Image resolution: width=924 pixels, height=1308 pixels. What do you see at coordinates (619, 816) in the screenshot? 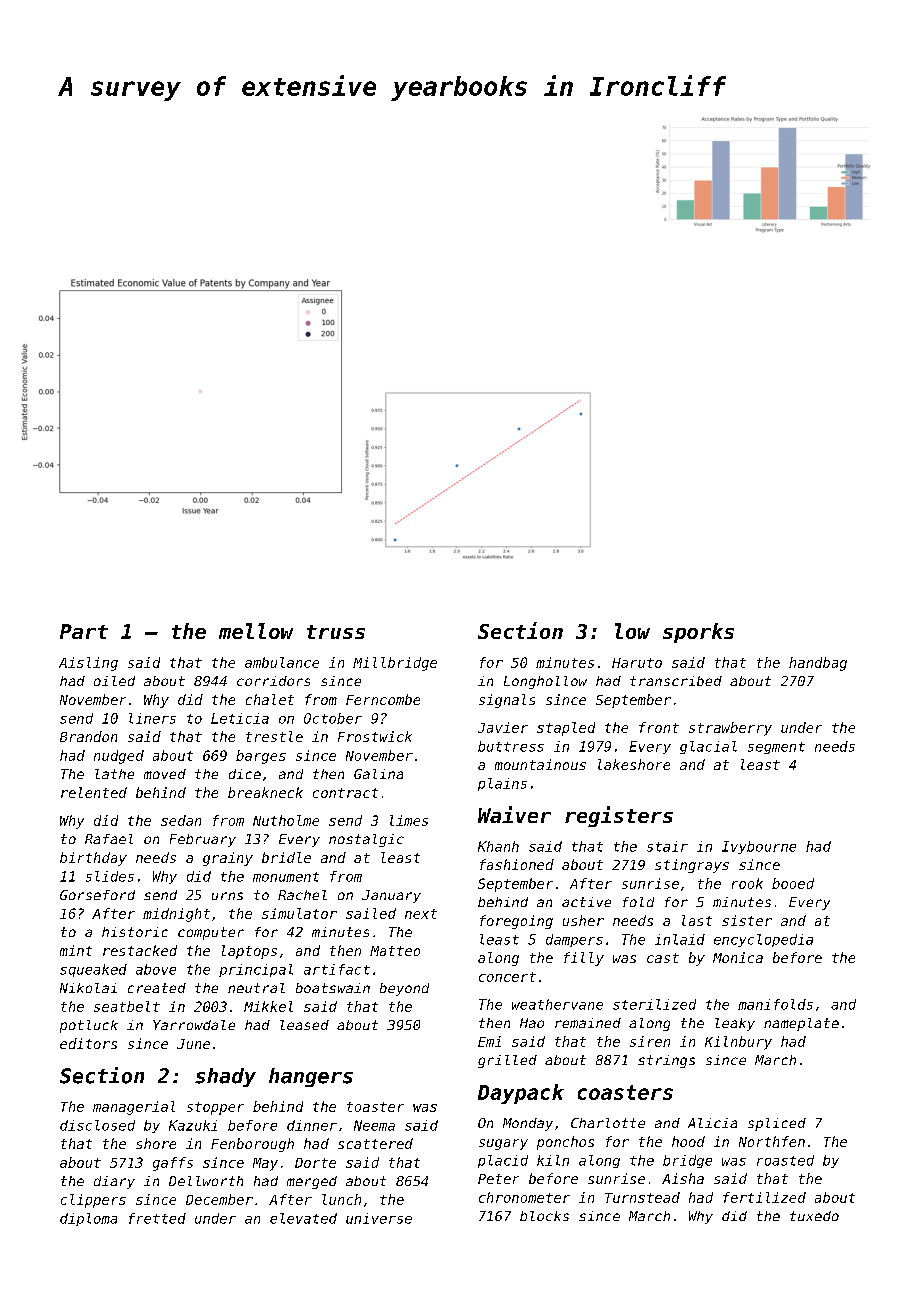
I see `registers` at bounding box center [619, 816].
